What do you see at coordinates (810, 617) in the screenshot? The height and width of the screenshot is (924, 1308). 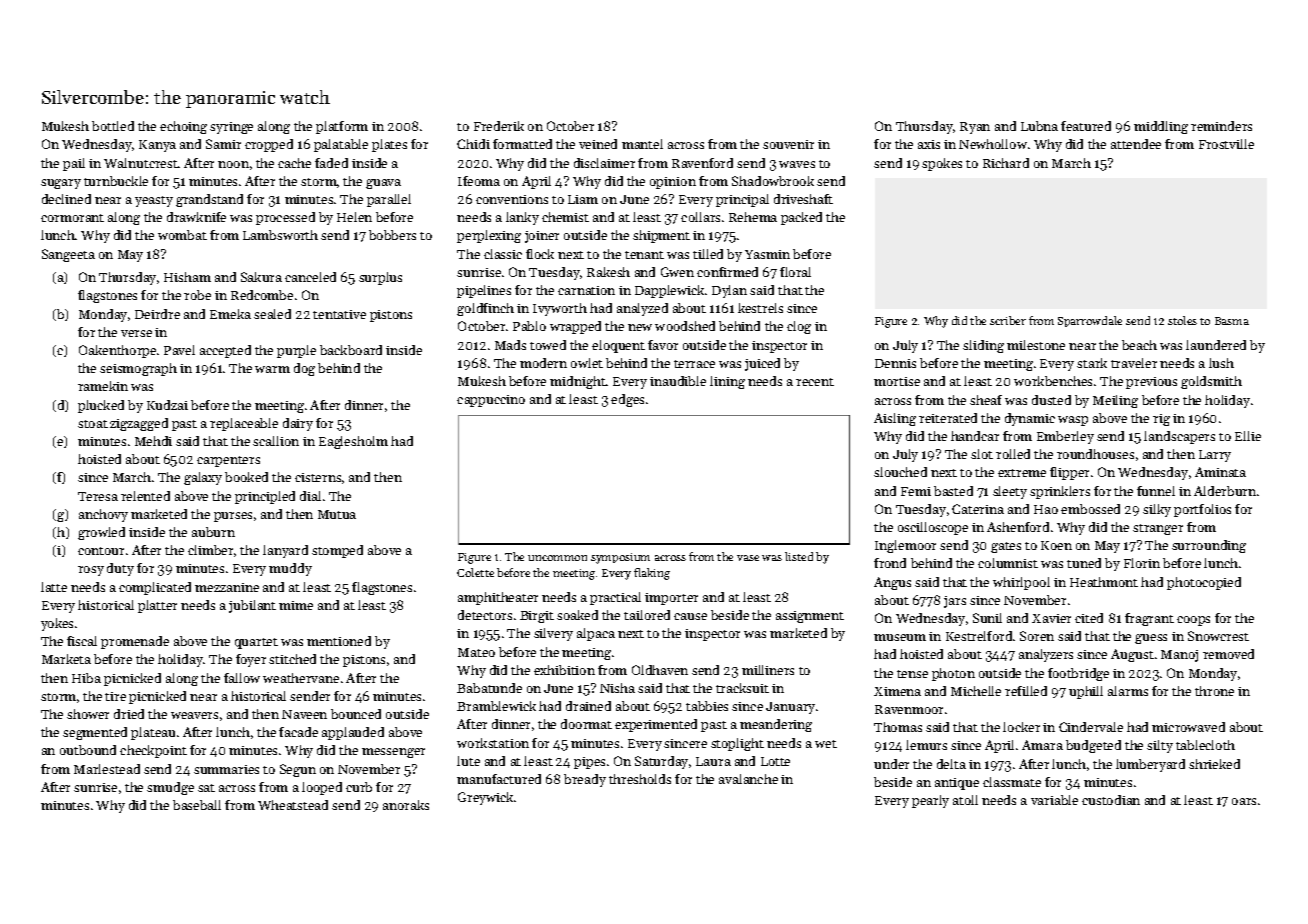 I see `assignment` at bounding box center [810, 617].
